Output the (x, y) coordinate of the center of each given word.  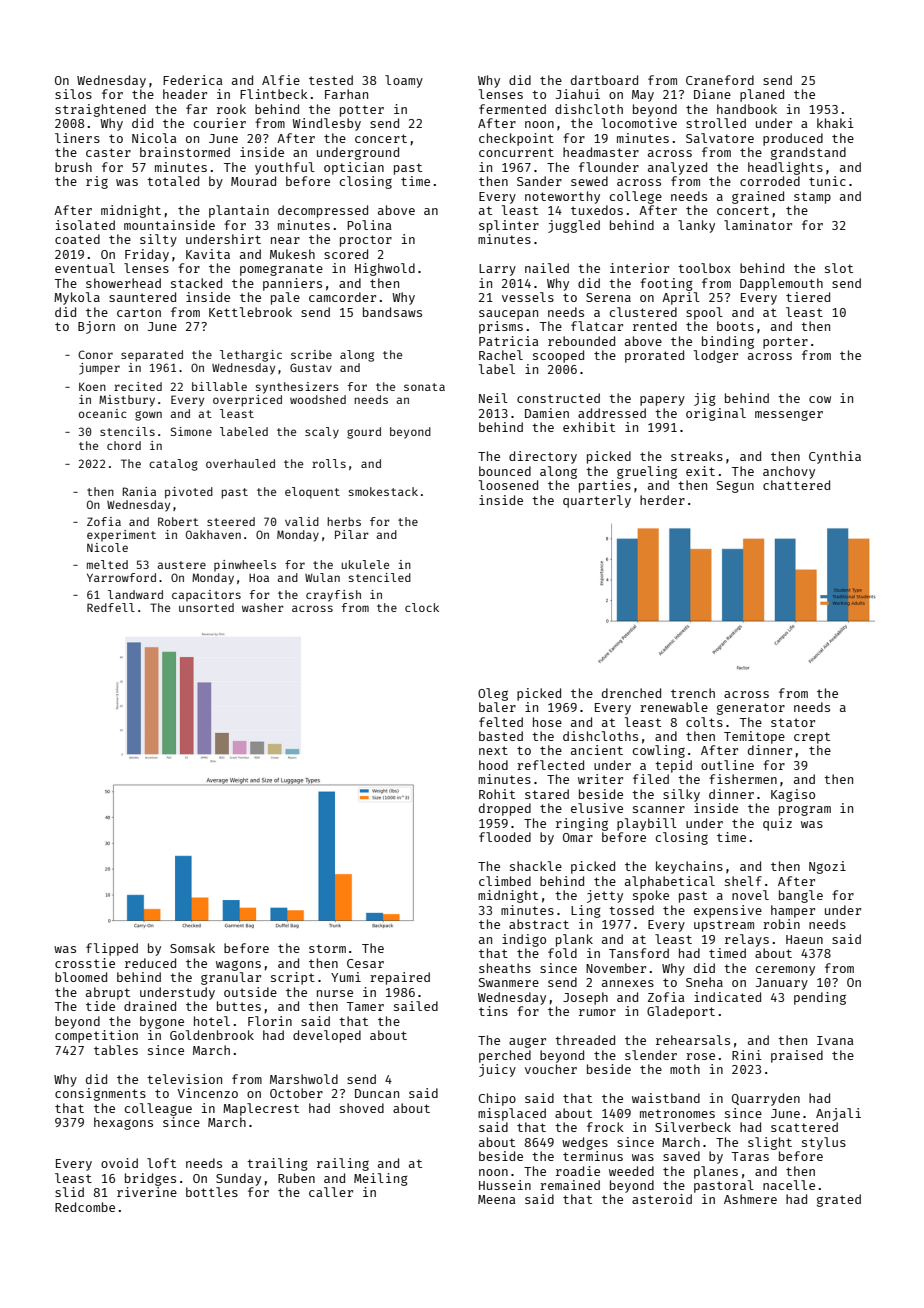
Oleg (493, 694)
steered (231, 521)
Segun (735, 487)
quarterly (597, 501)
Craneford (720, 80)
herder (662, 500)
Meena (497, 1199)
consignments (100, 1094)
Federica (193, 80)
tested (331, 80)
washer (263, 607)
